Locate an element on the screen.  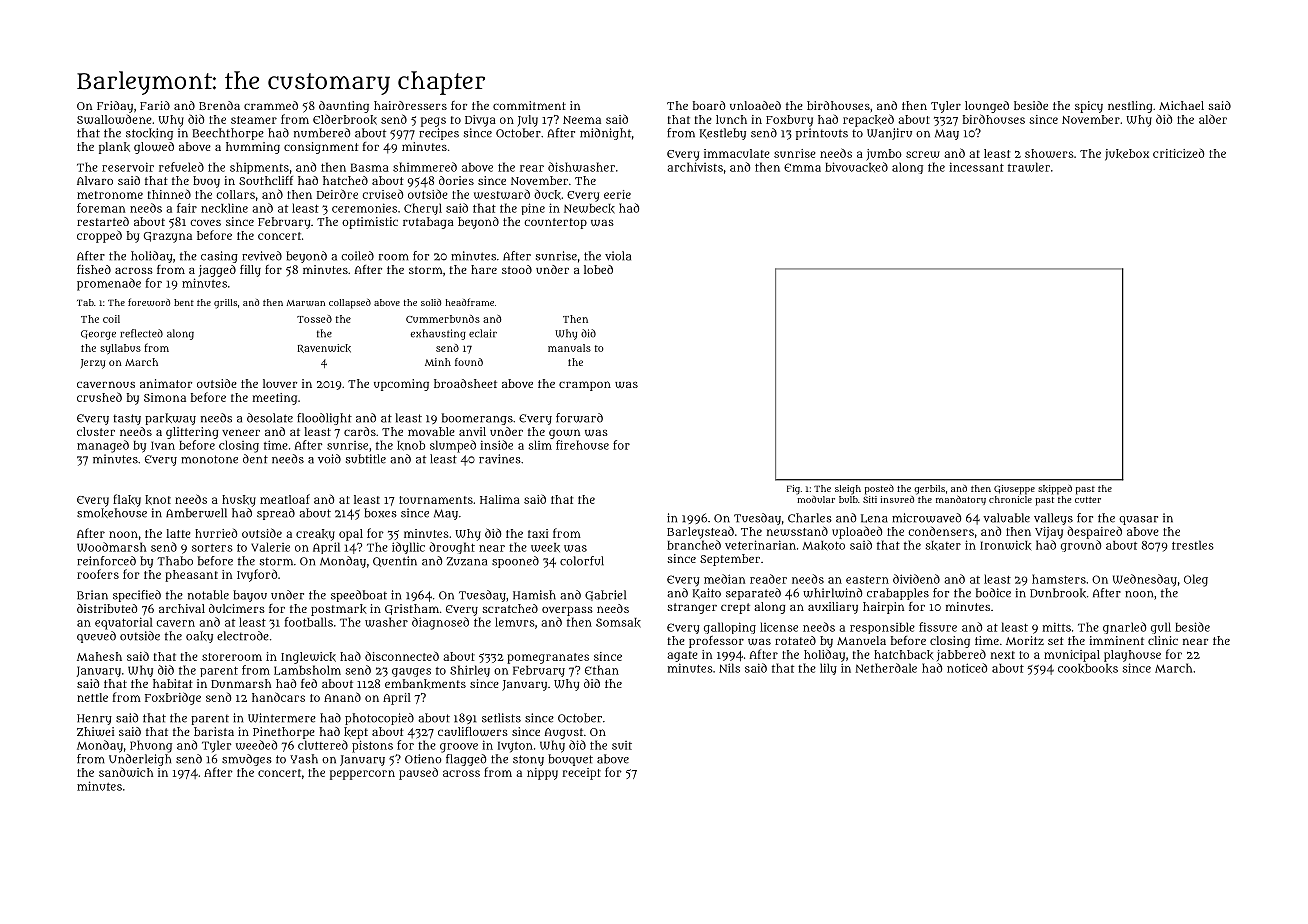
hare is located at coordinates (484, 269).
